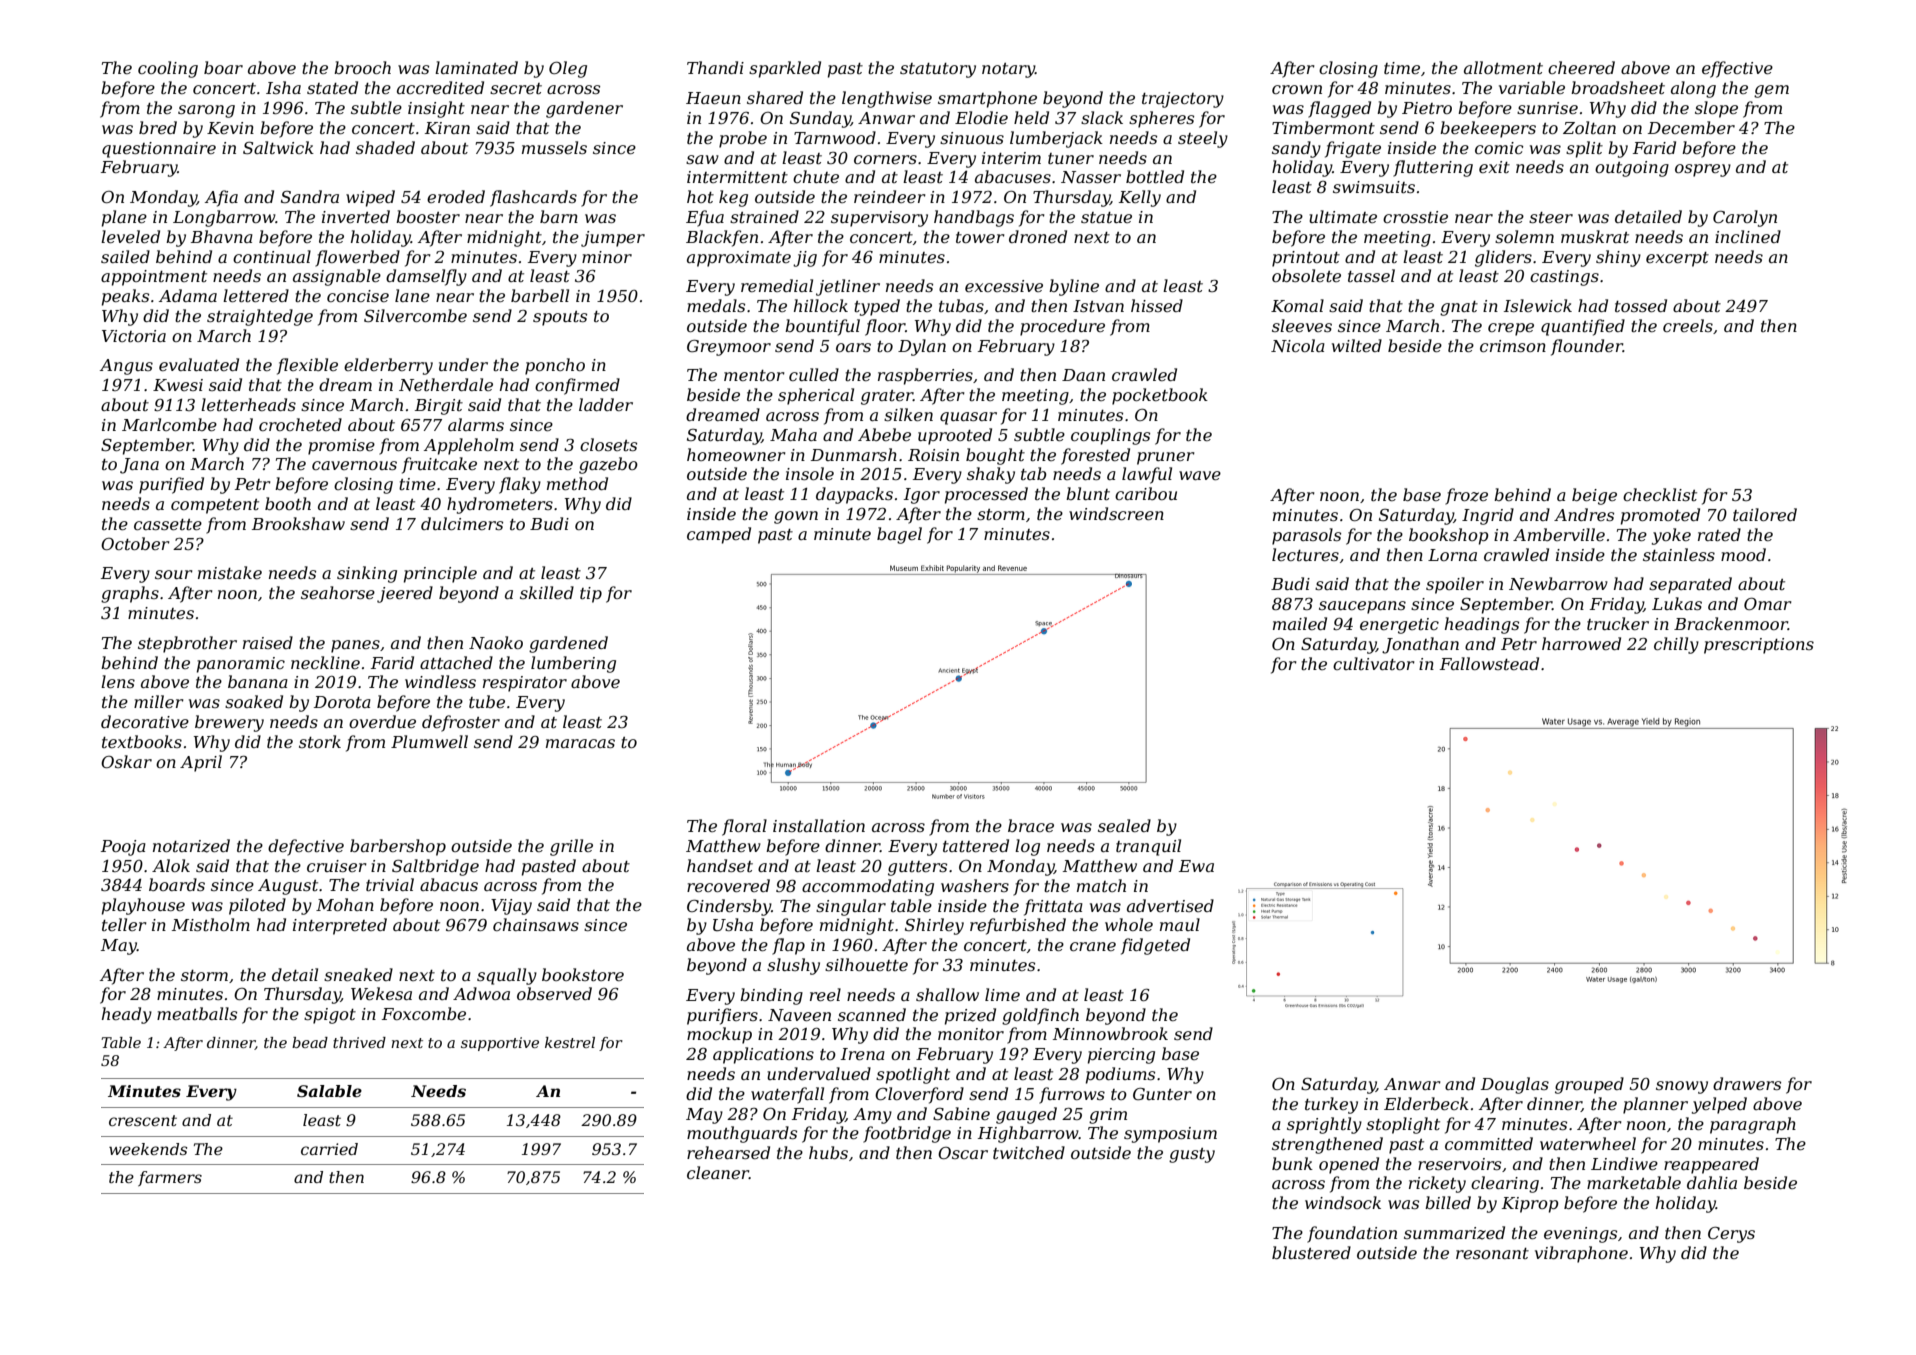  I want to click on Plumwell, so click(429, 741).
